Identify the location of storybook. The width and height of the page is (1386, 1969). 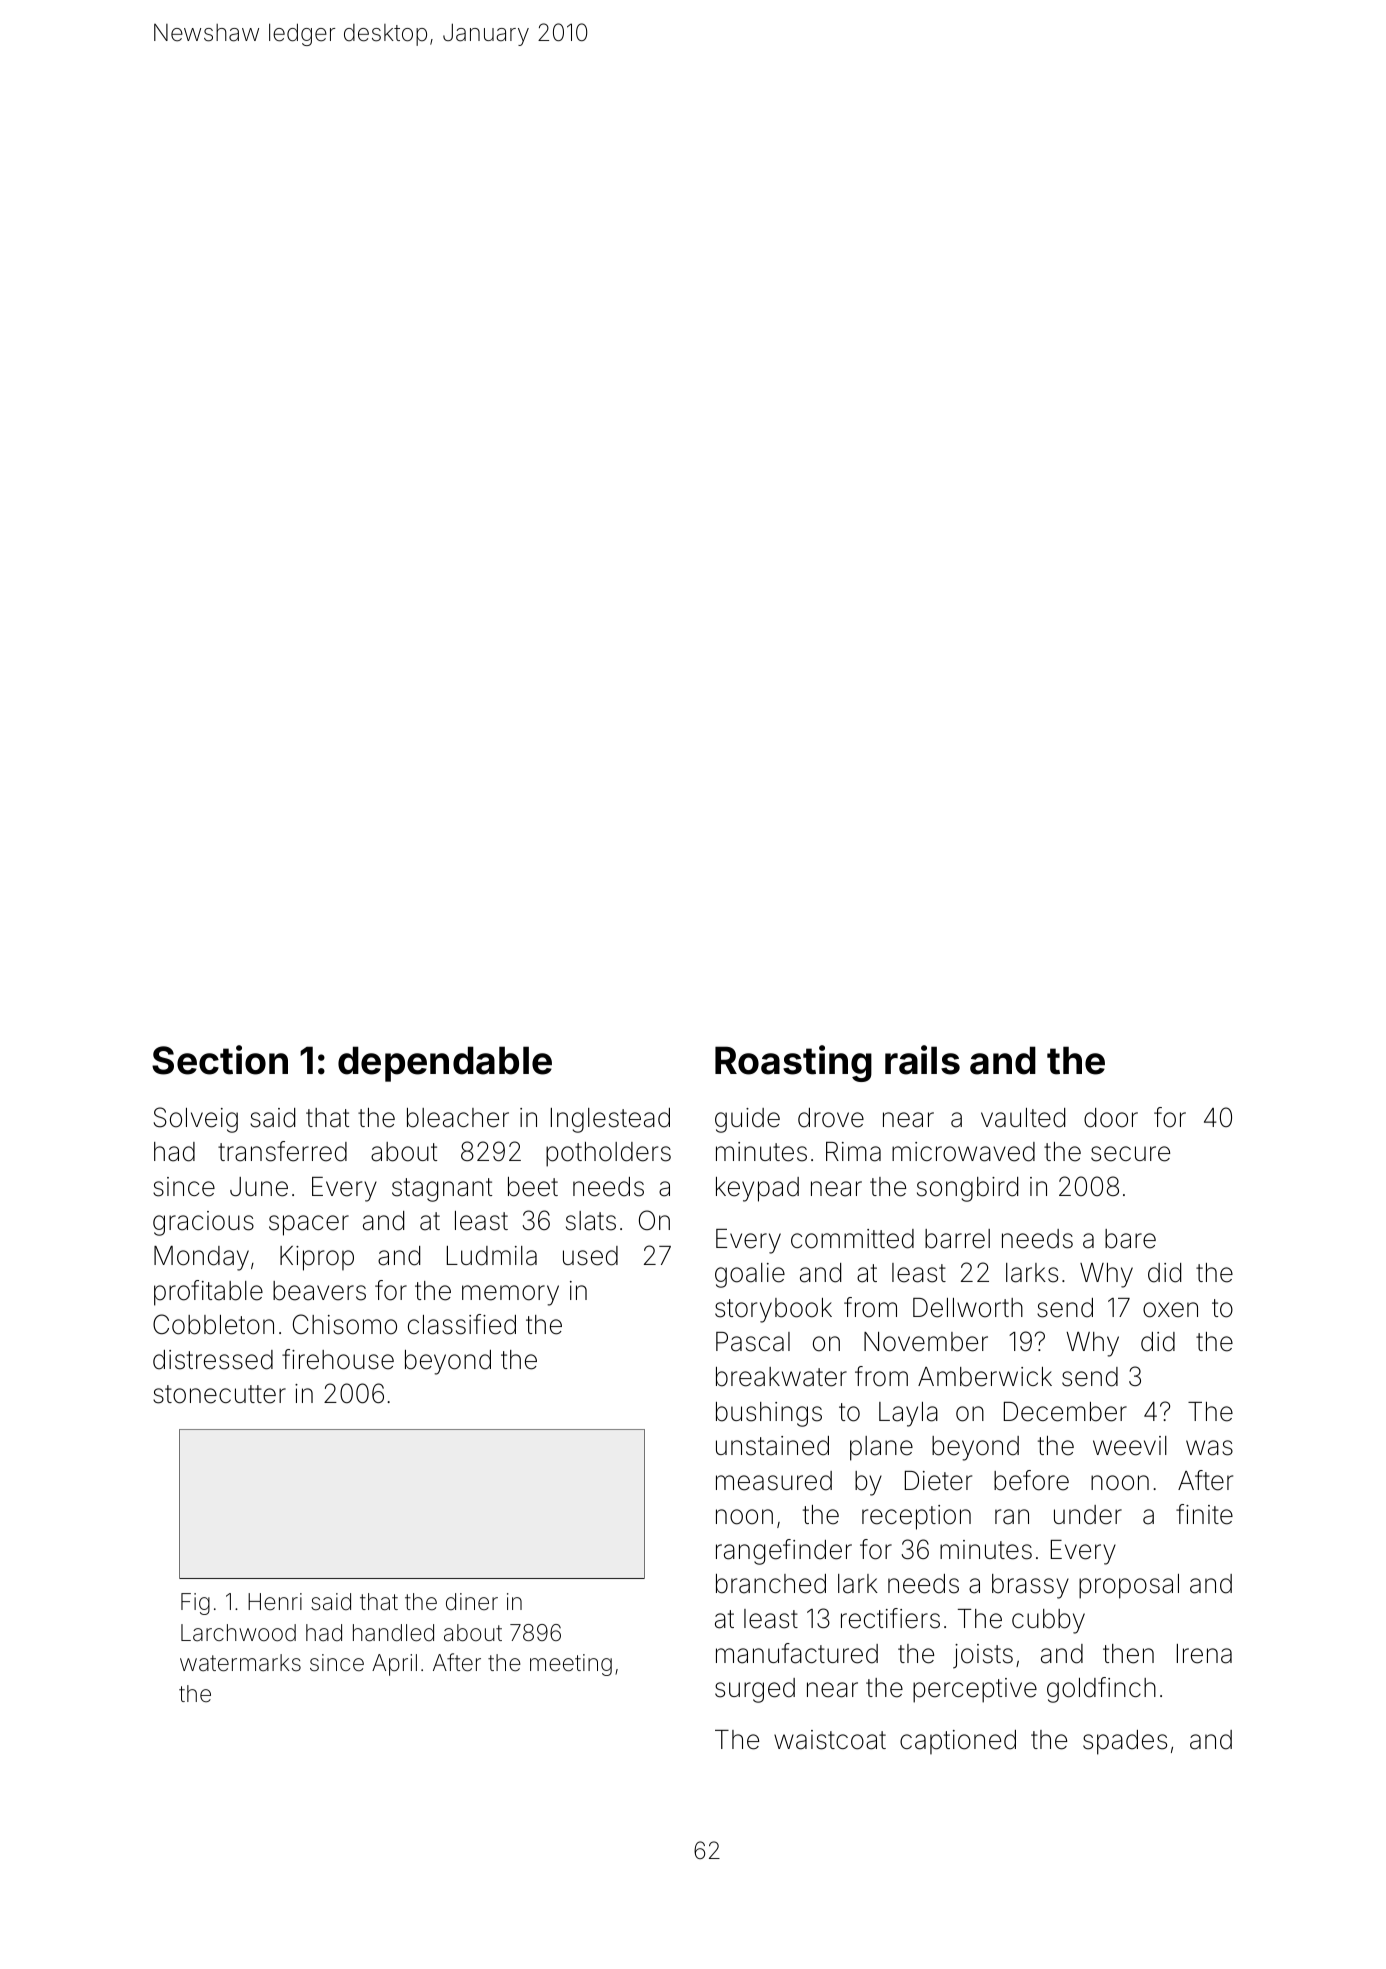
(773, 1310).
